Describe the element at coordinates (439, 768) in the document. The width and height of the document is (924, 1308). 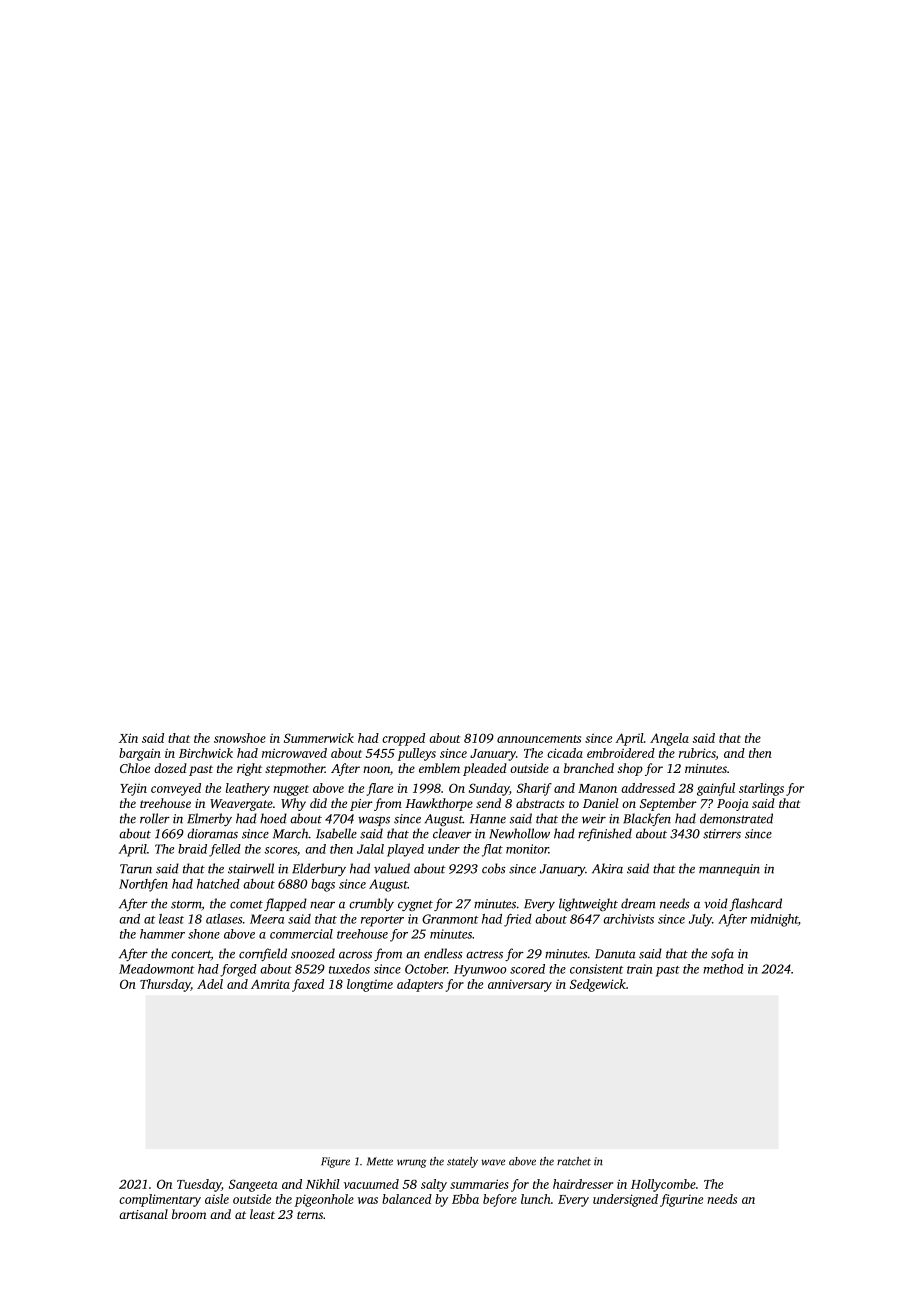
I see `emblem` at that location.
